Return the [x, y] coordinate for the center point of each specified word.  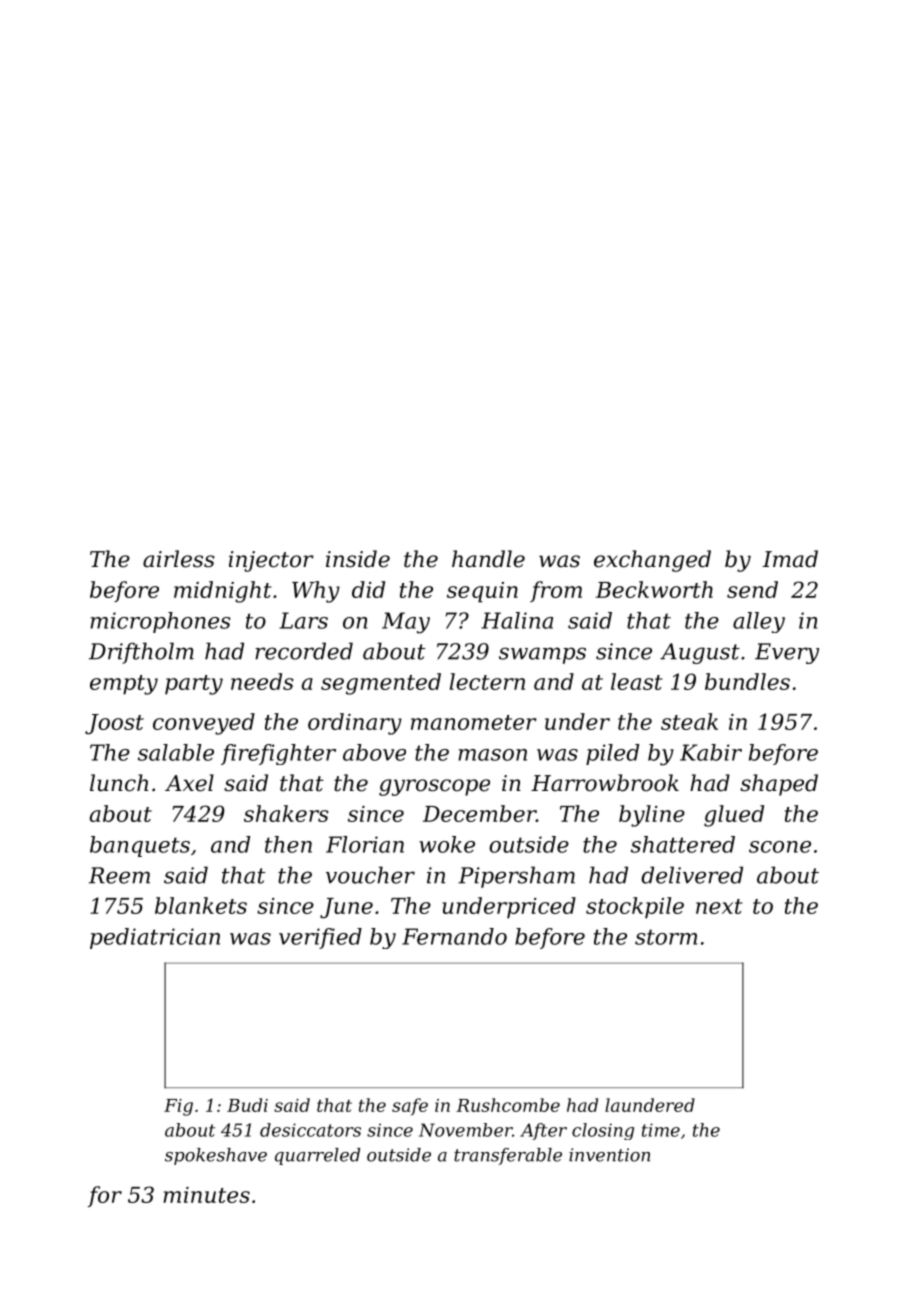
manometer [474, 722]
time [661, 1130]
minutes [206, 1195]
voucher [370, 875]
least [637, 681]
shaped [779, 785]
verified [320, 938]
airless [179, 559]
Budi [247, 1105]
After [543, 1131]
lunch [119, 783]
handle [488, 559]
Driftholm [141, 653]
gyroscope [434, 787]
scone [780, 847]
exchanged [652, 561]
